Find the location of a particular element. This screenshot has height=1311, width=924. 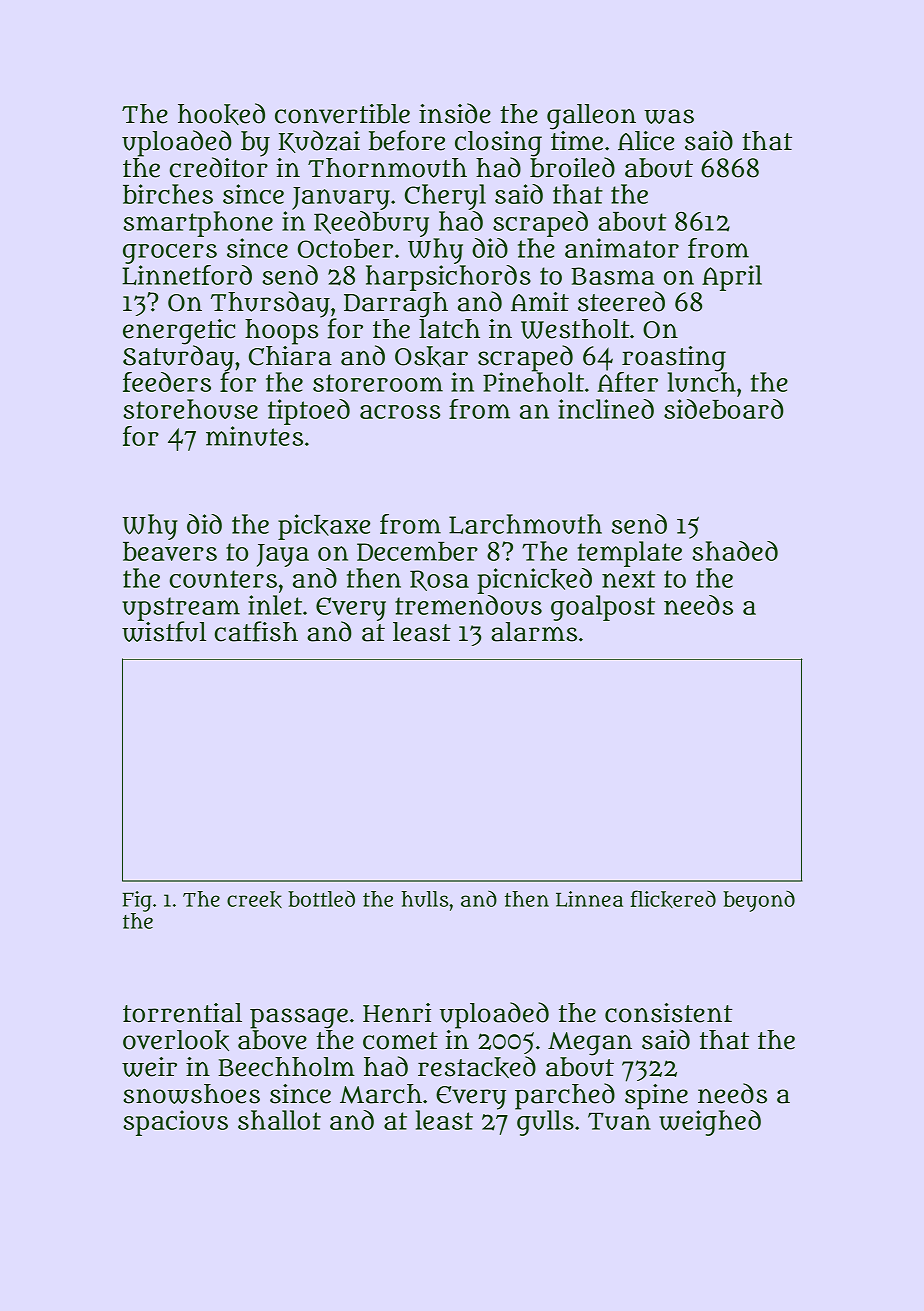

Cheryl is located at coordinates (445, 197).
